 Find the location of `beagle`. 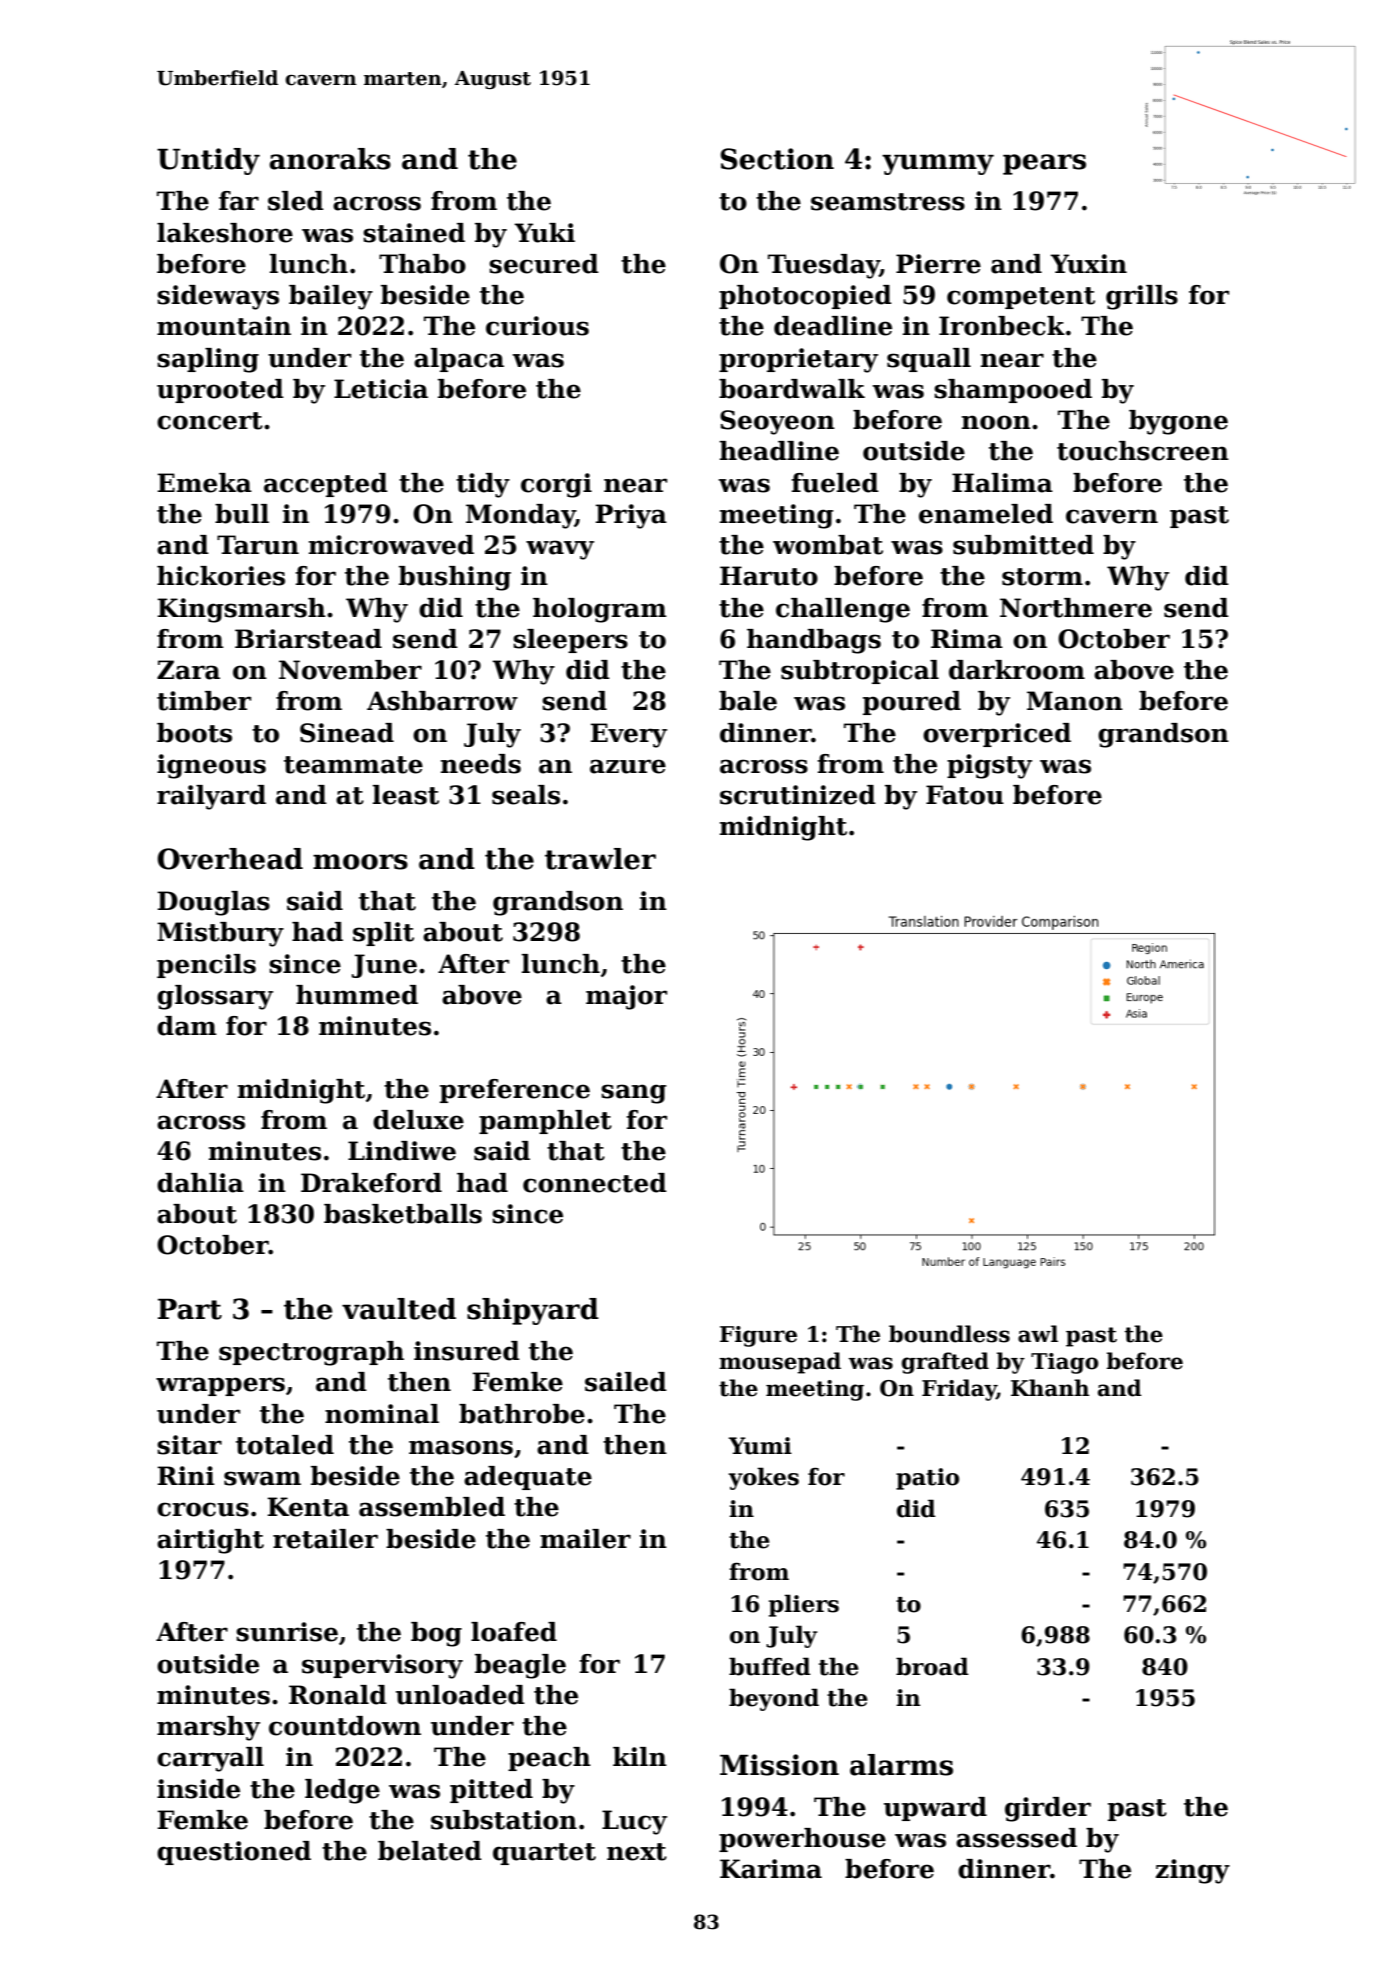

beagle is located at coordinates (520, 1666).
